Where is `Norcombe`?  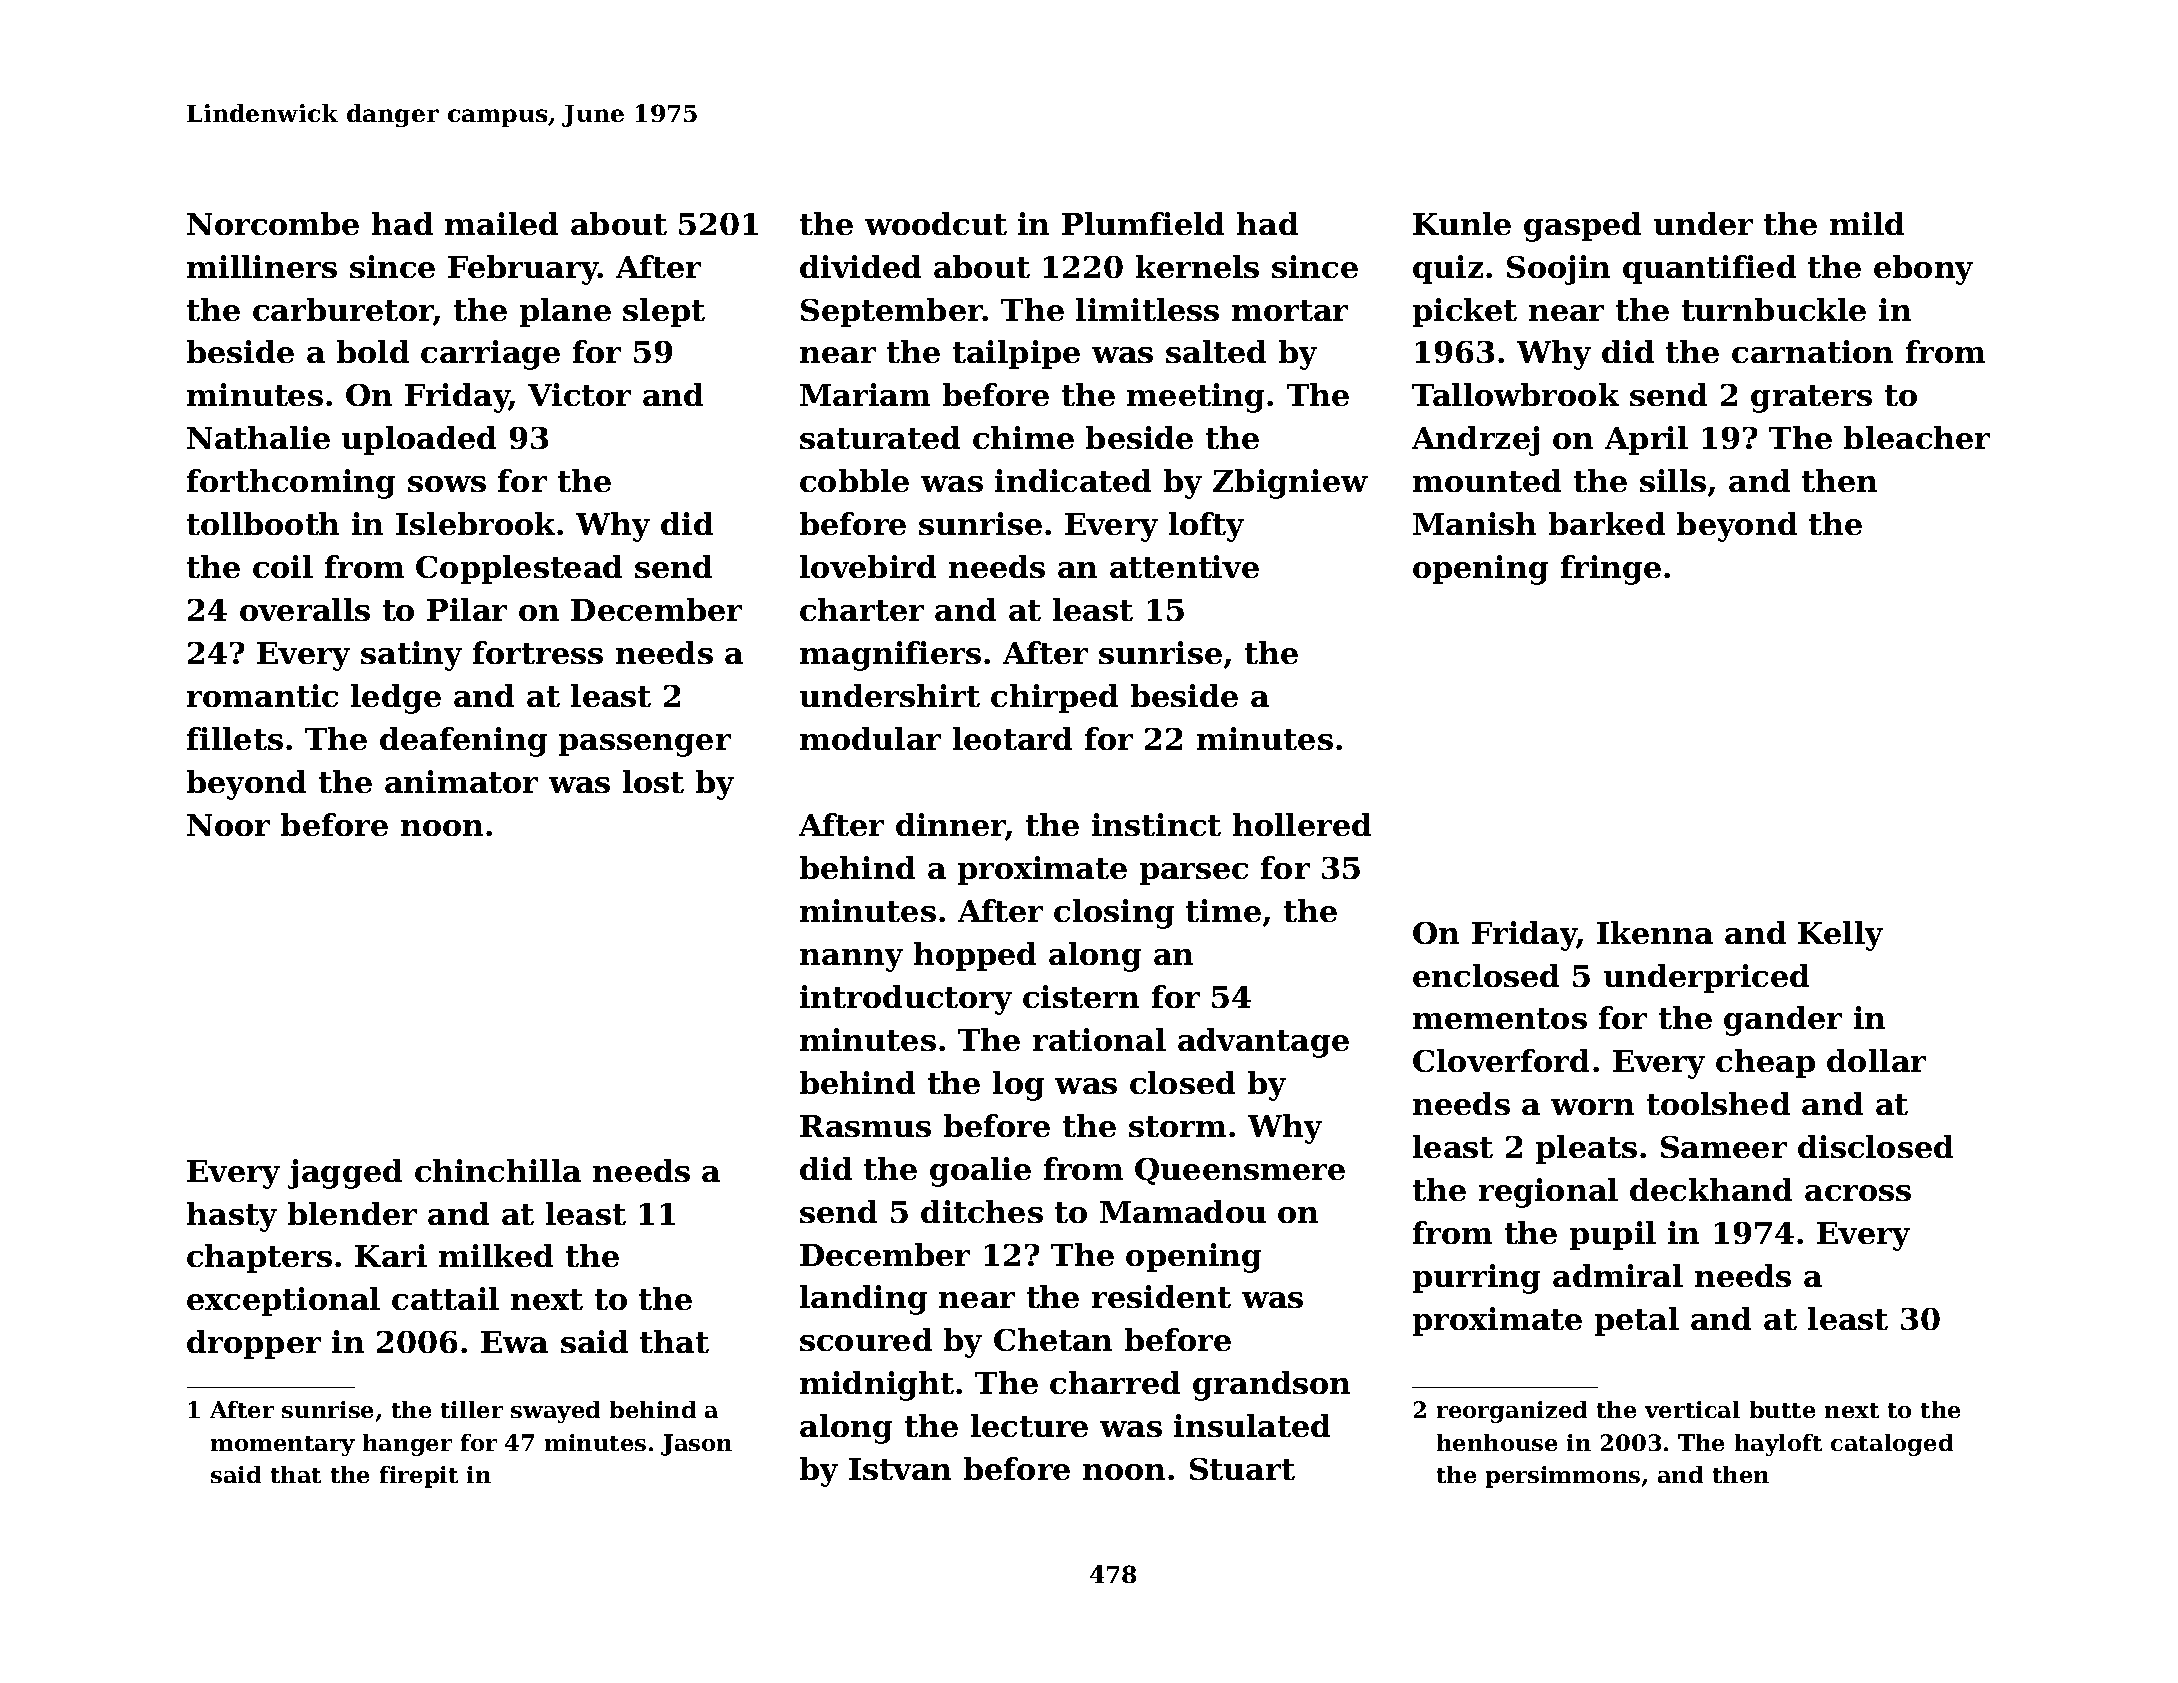
Norcombe is located at coordinates (273, 223).
